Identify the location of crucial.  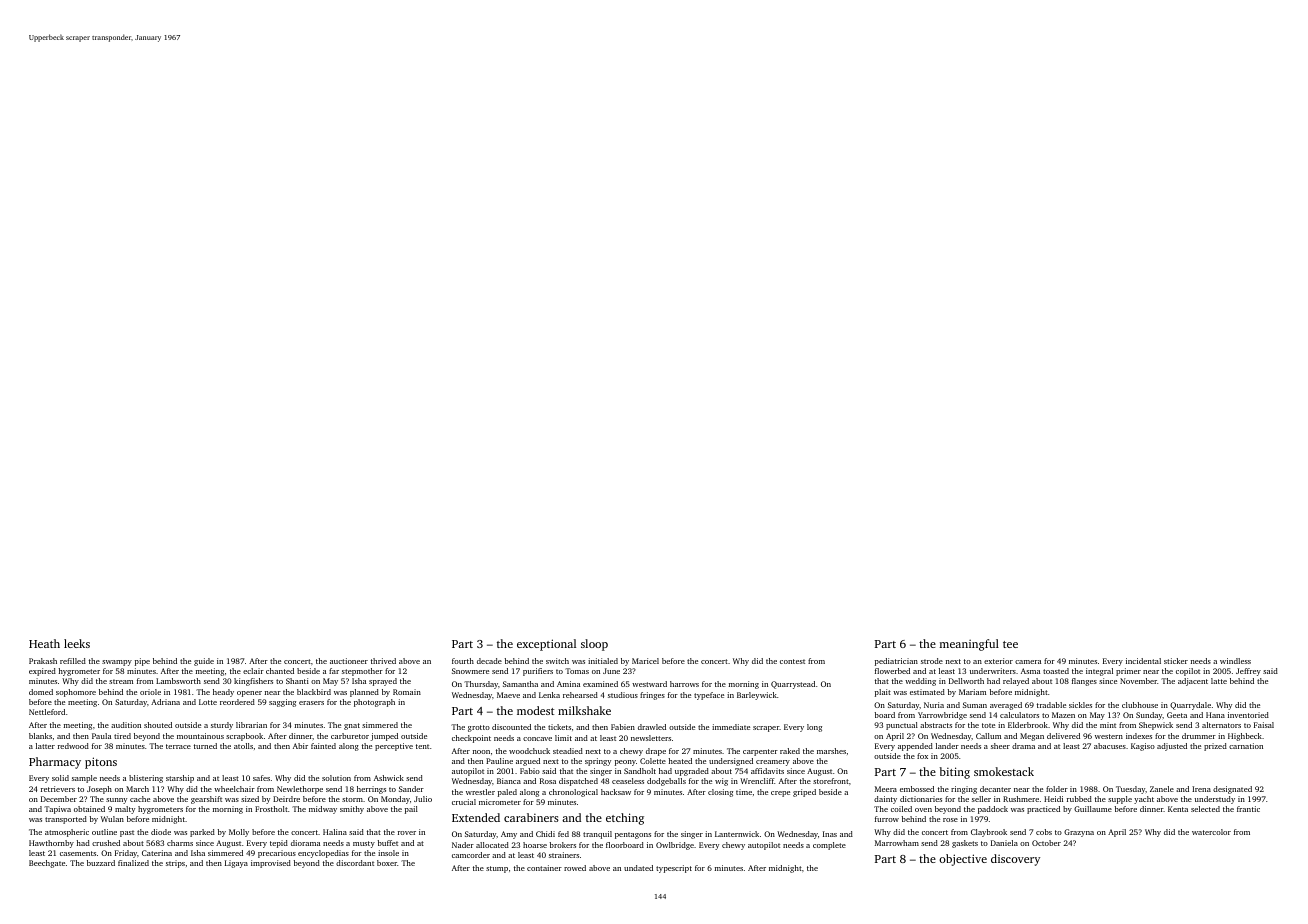
(464, 802).
